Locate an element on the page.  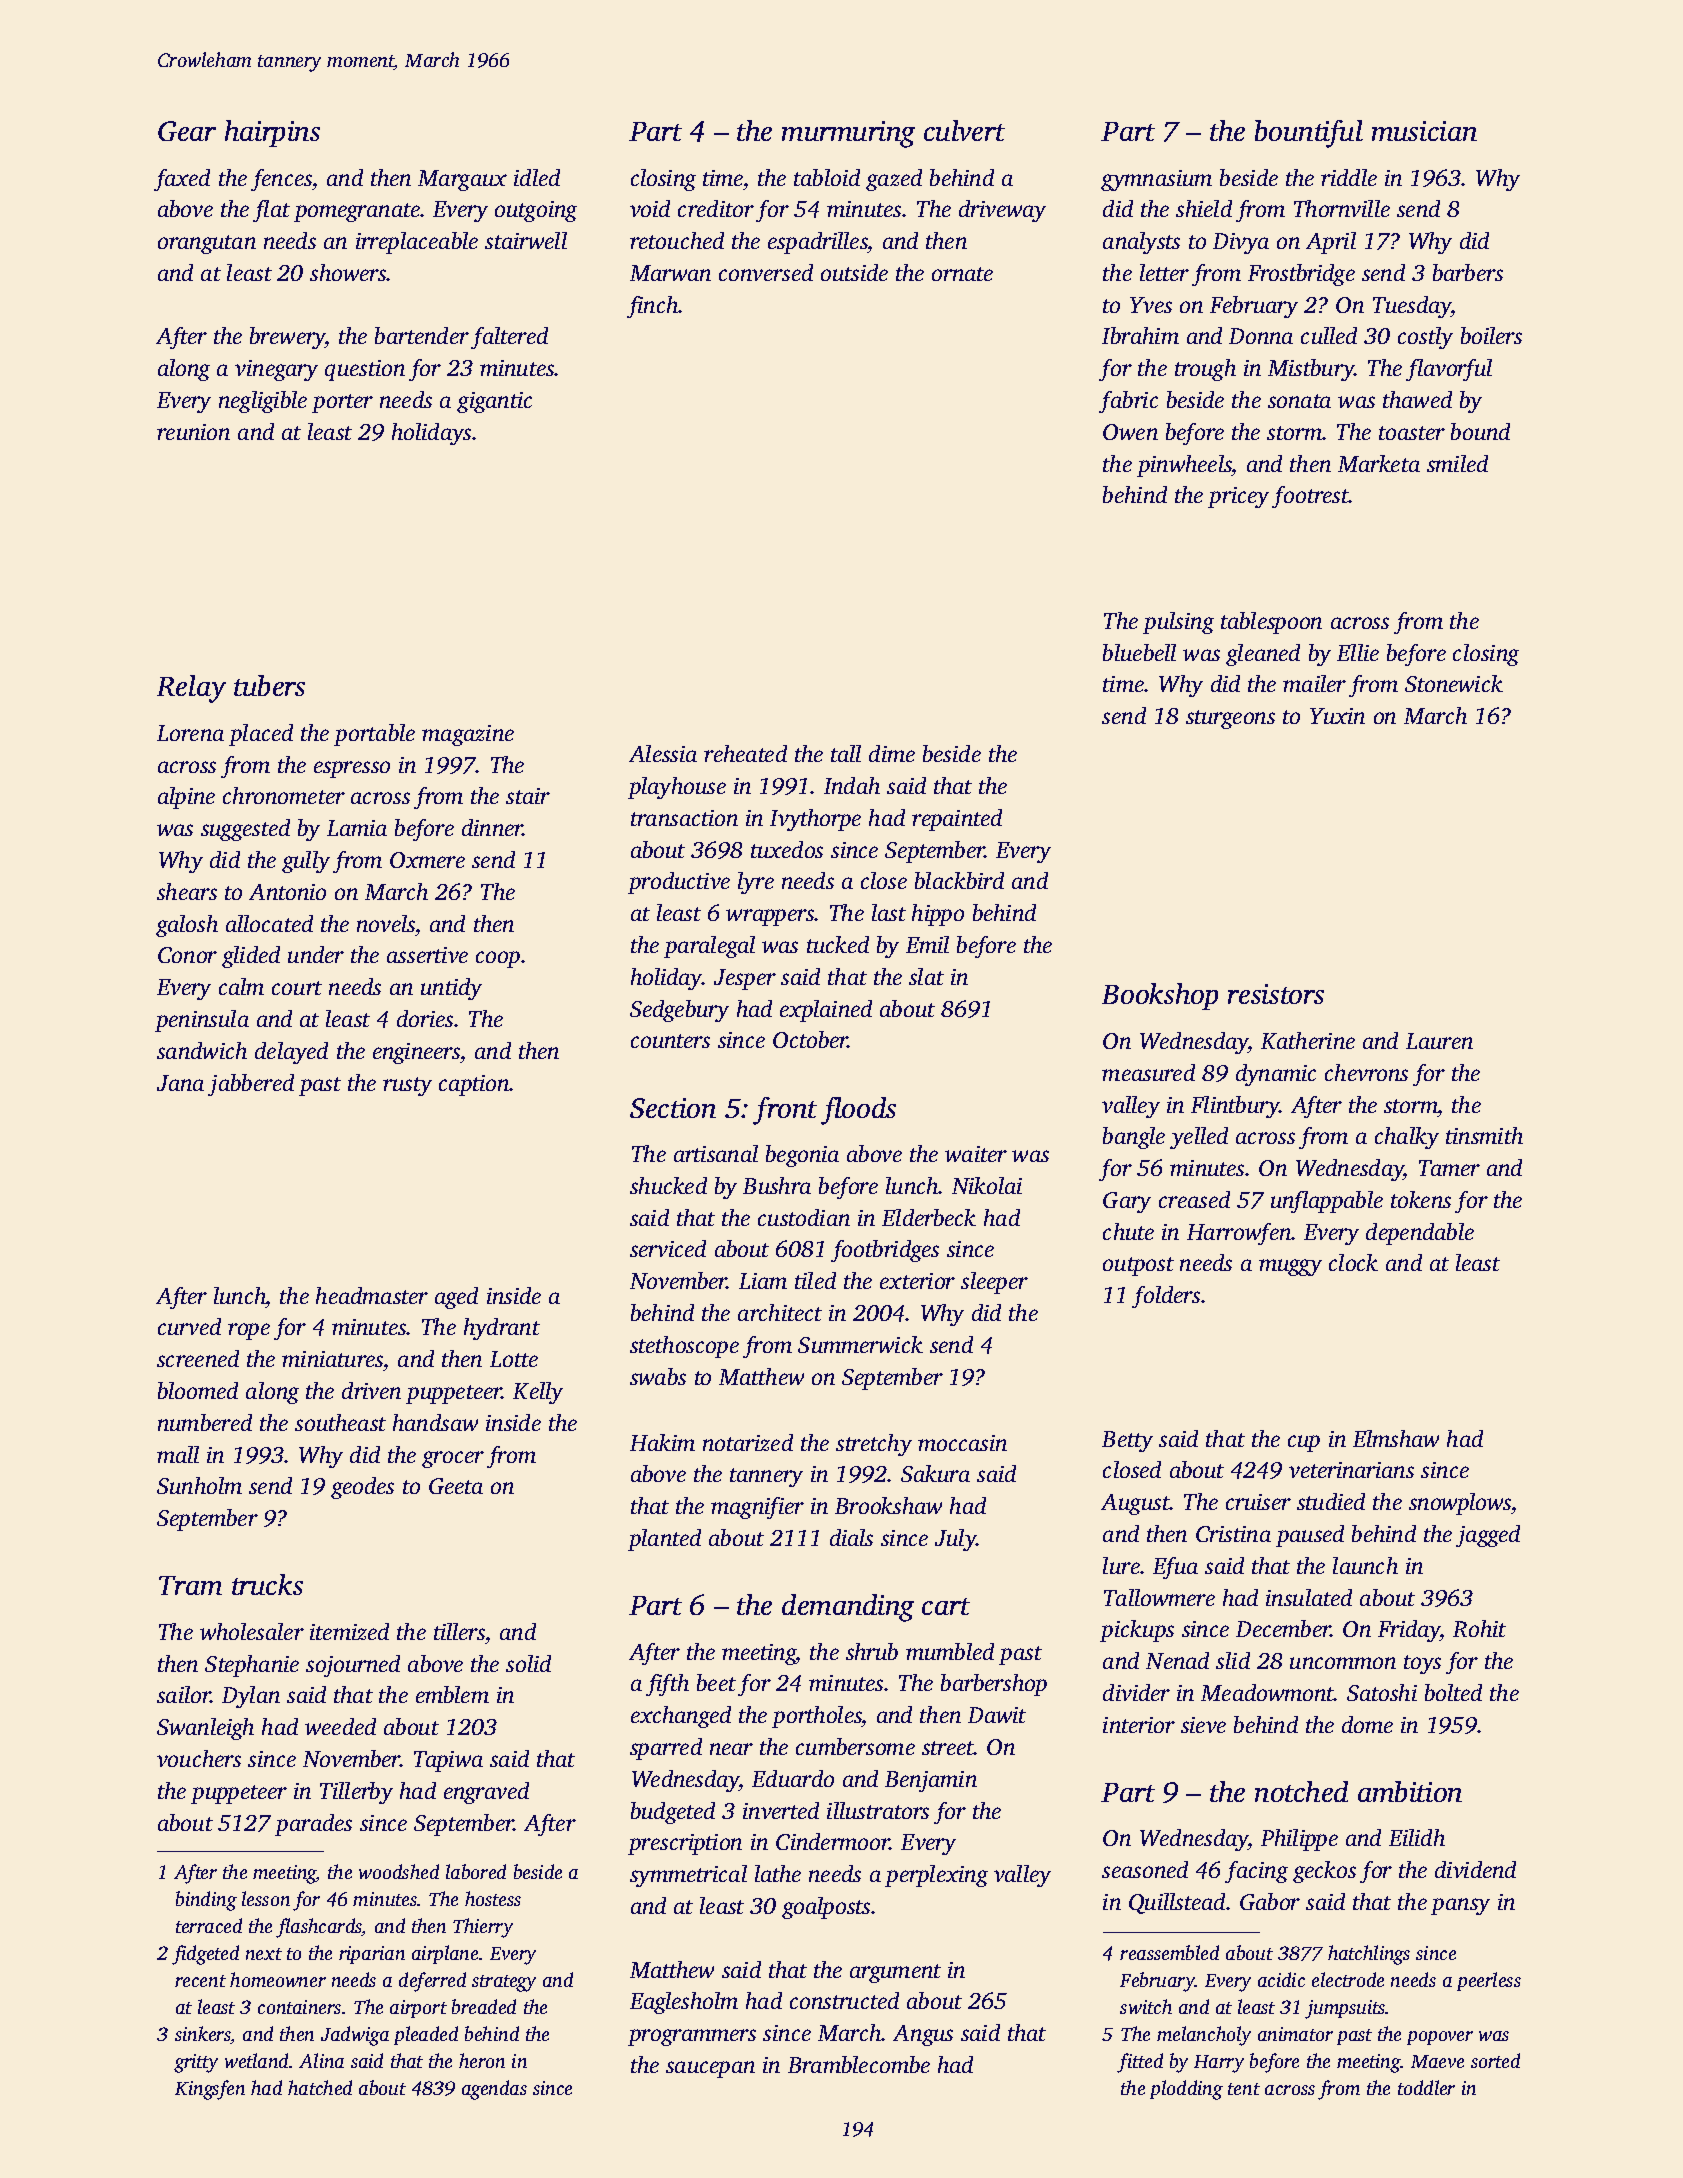
gigantic is located at coordinates (494, 402).
